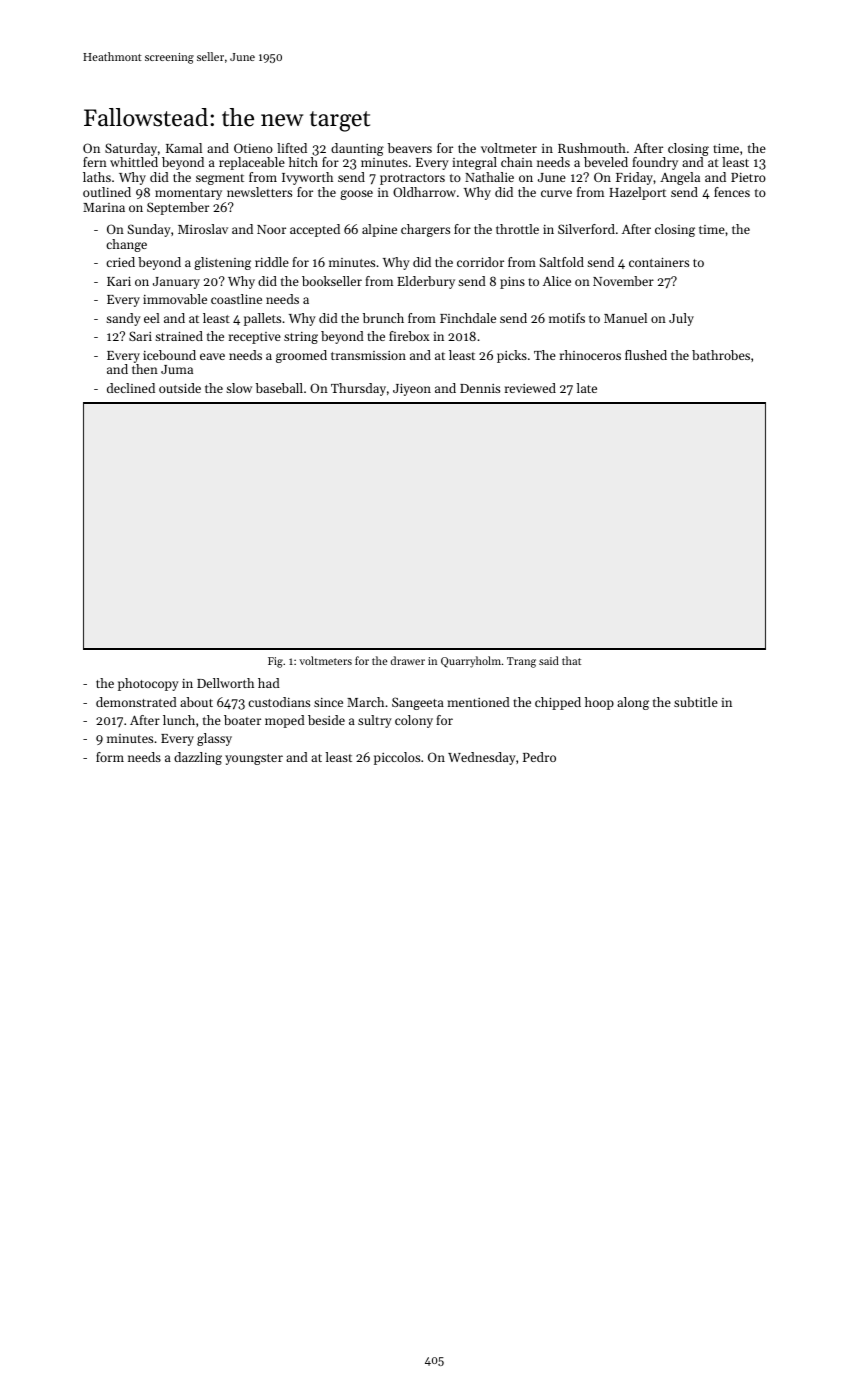  Describe the element at coordinates (259, 192) in the screenshot. I see `newsletters` at that location.
